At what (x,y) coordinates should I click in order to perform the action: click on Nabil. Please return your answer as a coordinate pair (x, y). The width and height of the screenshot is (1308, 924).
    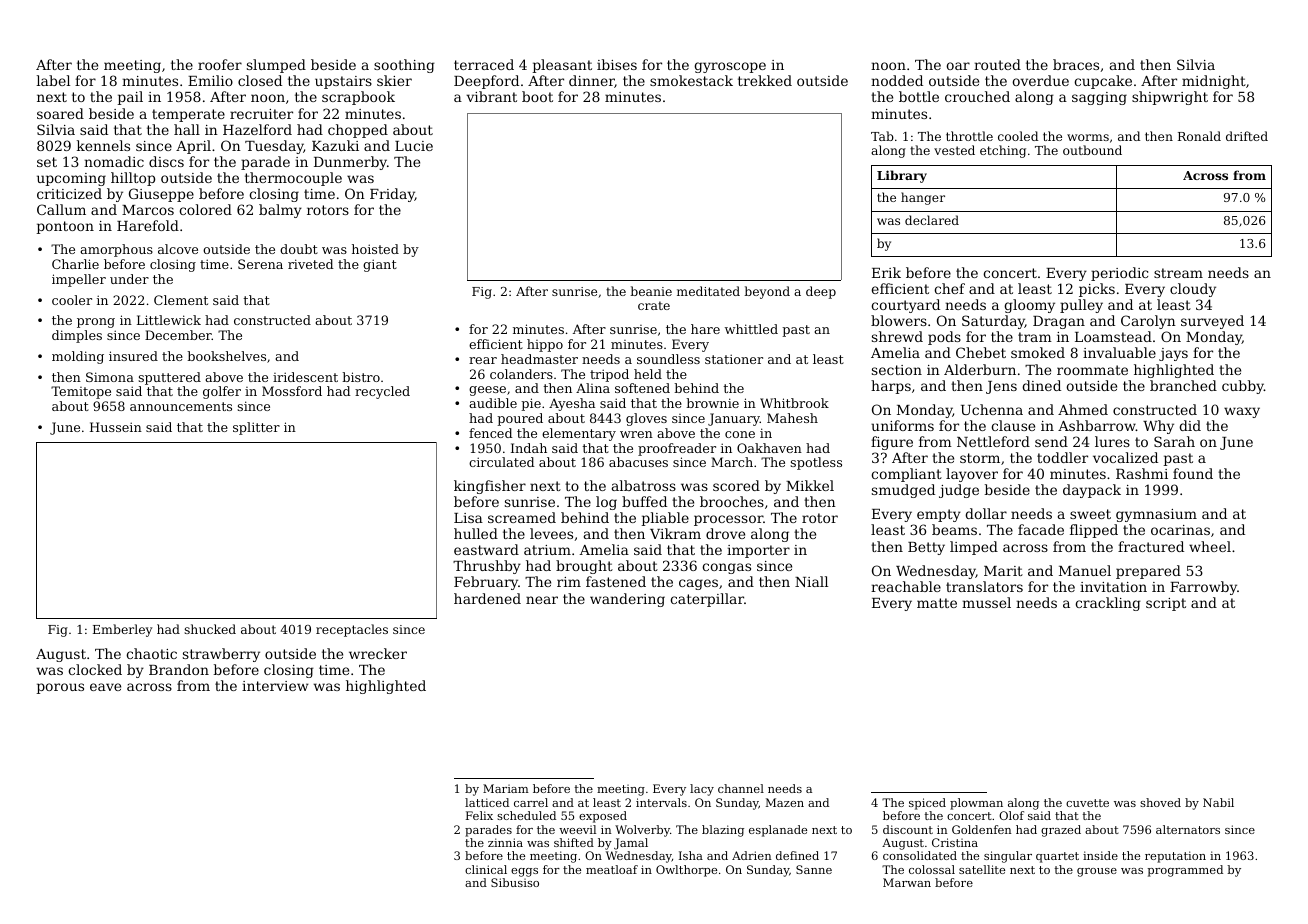
    Looking at the image, I should click on (1218, 802).
